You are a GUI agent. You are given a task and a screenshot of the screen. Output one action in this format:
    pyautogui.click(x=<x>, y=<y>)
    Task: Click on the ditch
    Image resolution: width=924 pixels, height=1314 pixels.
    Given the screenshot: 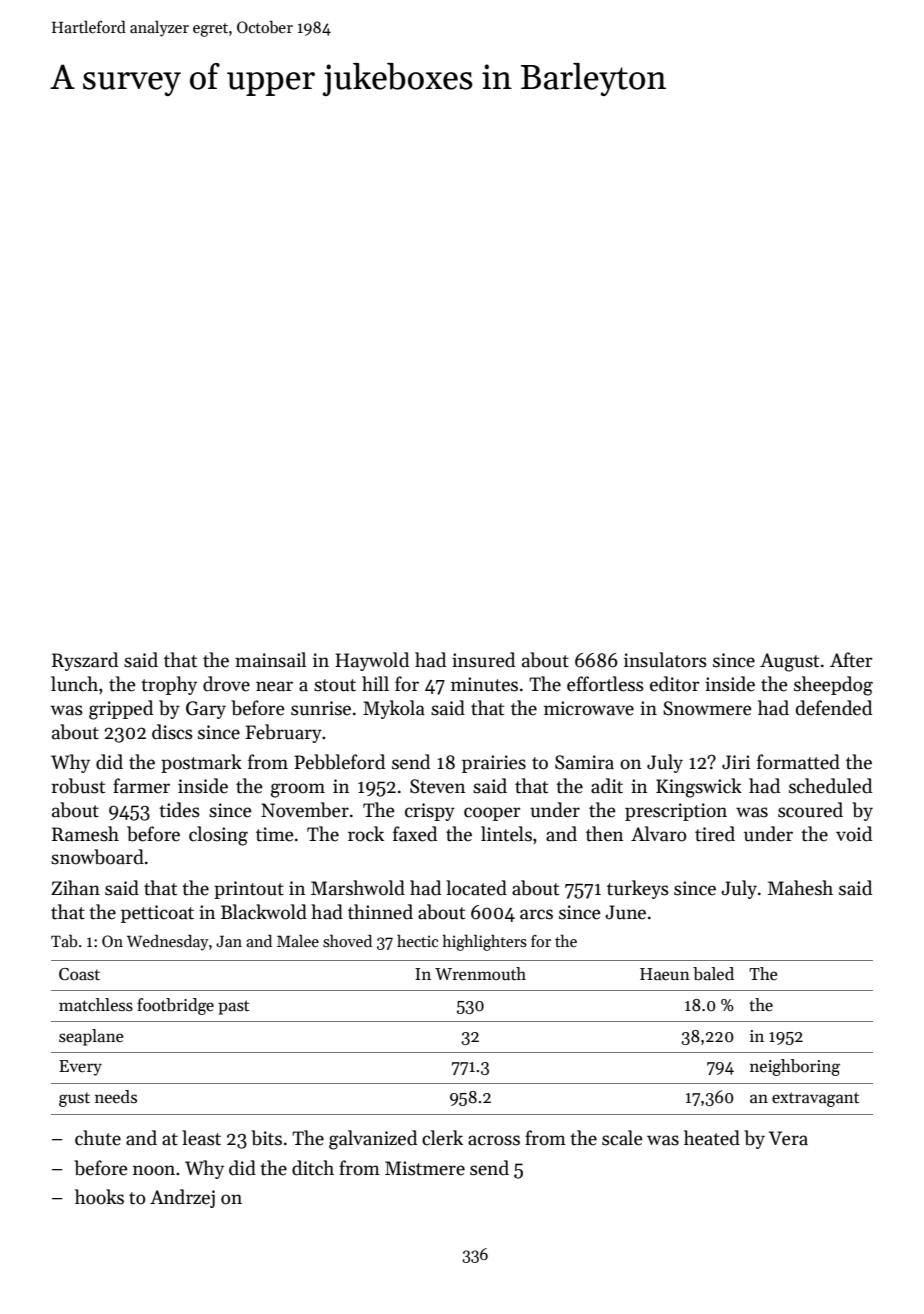 What is the action you would take?
    pyautogui.click(x=313, y=1168)
